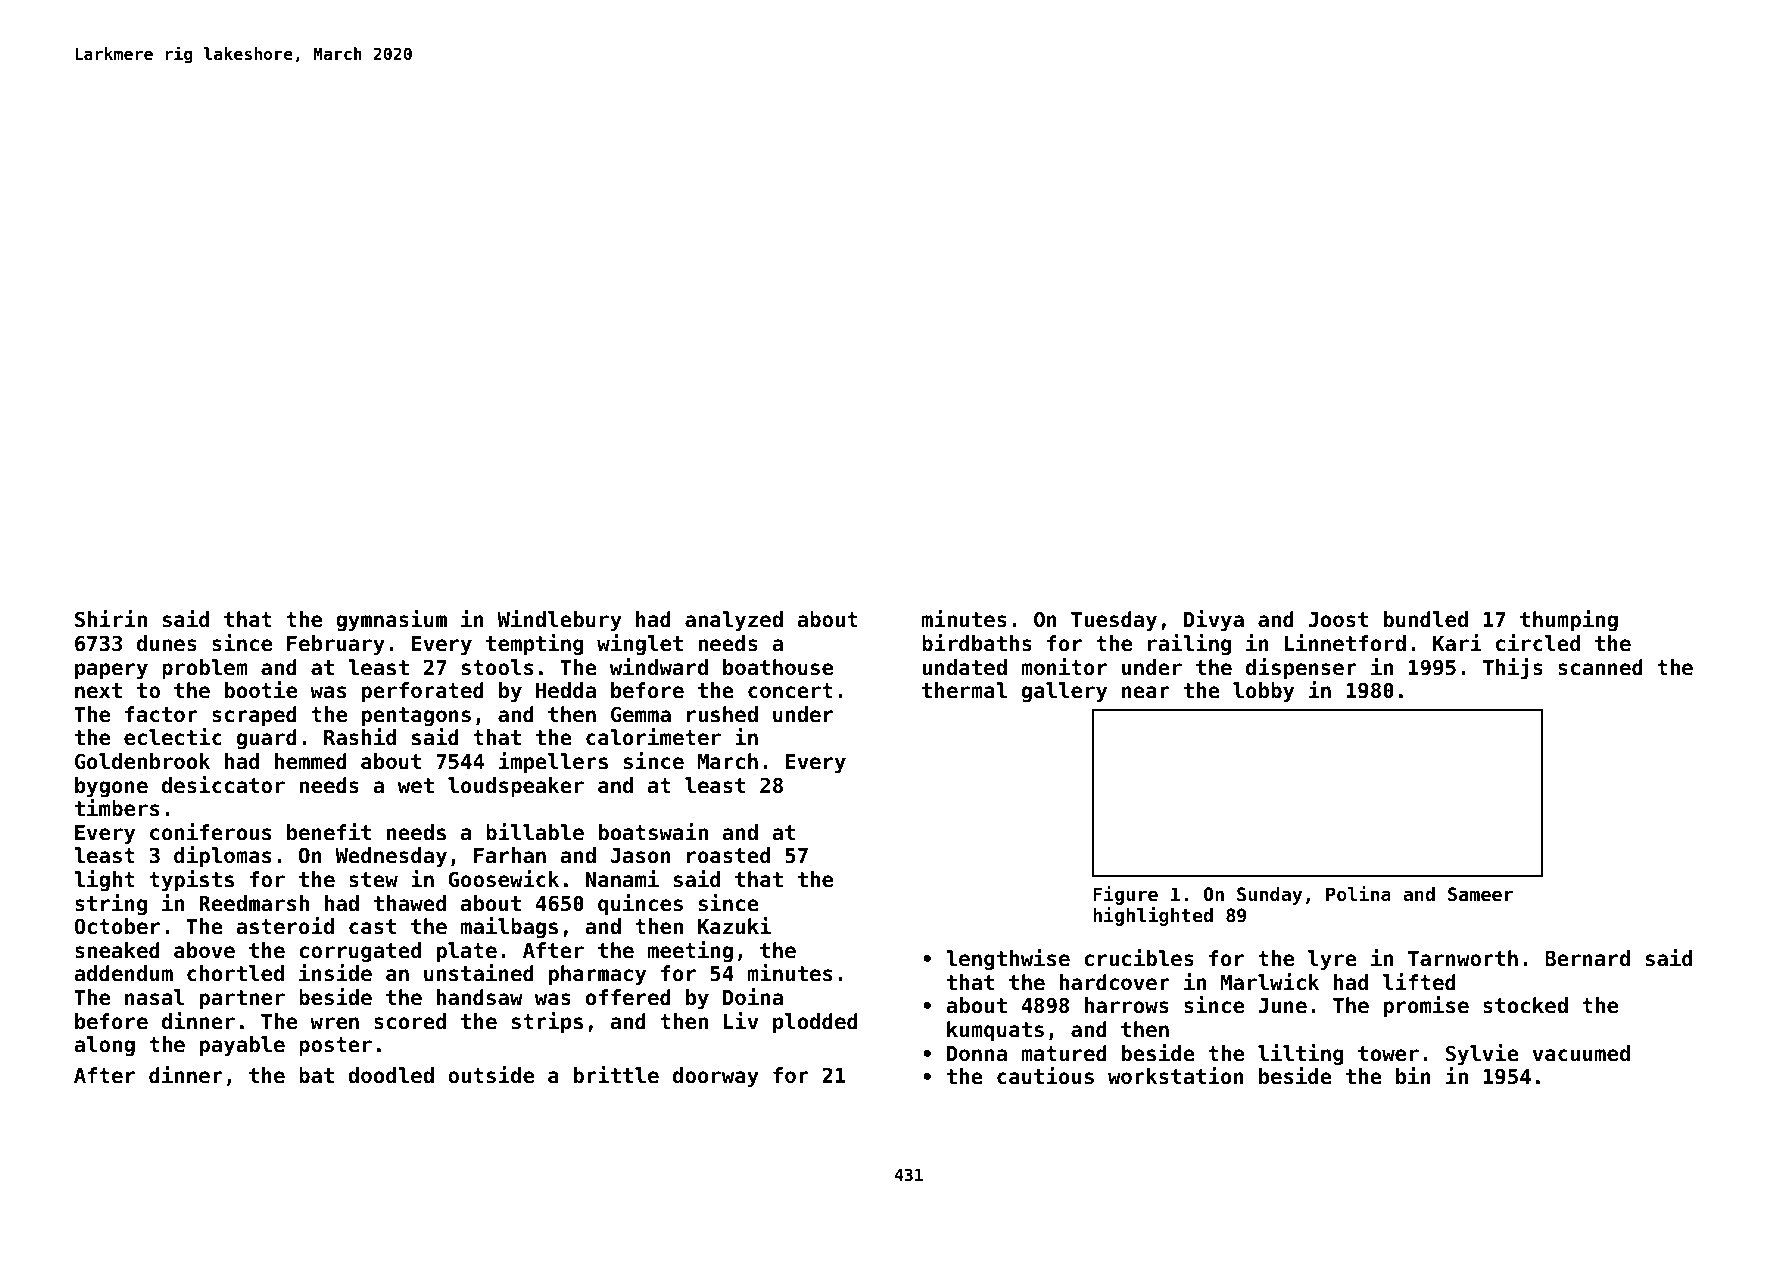 The height and width of the page is (1264, 1788). I want to click on Bernard, so click(1587, 958).
